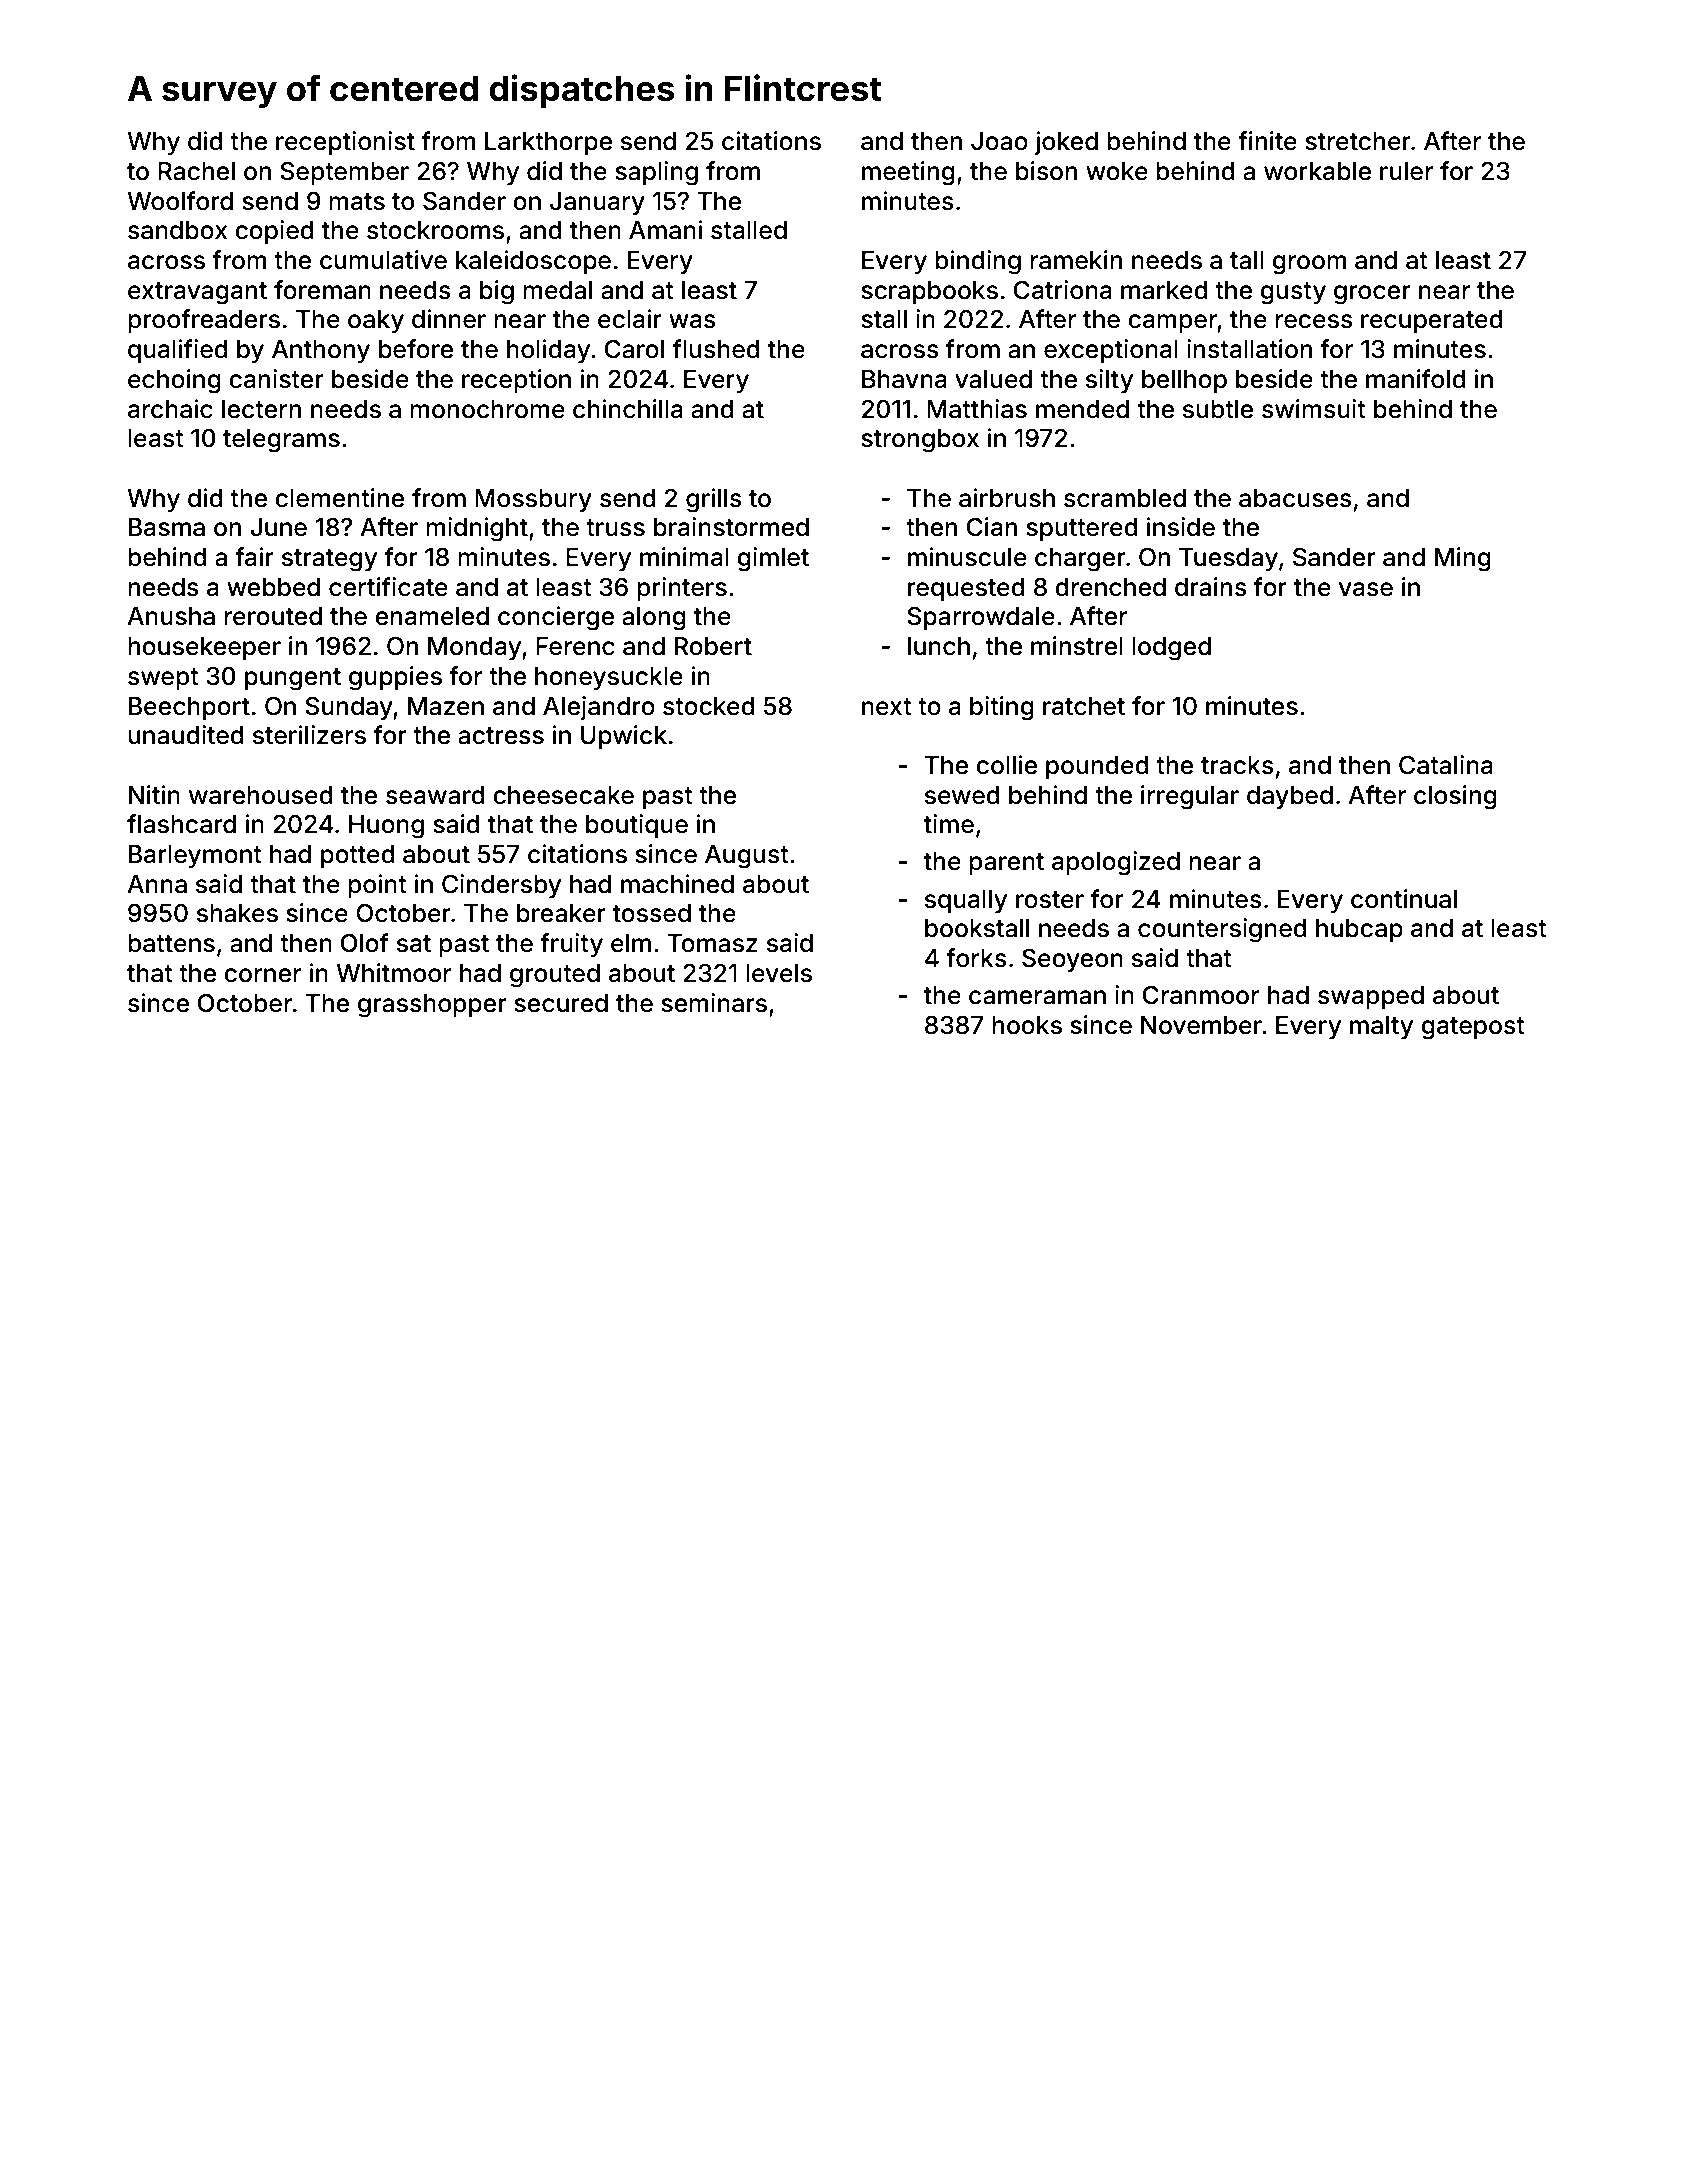 This document has height=2178, width=1683. Describe the element at coordinates (628, 409) in the document. I see `chinchilla` at that location.
